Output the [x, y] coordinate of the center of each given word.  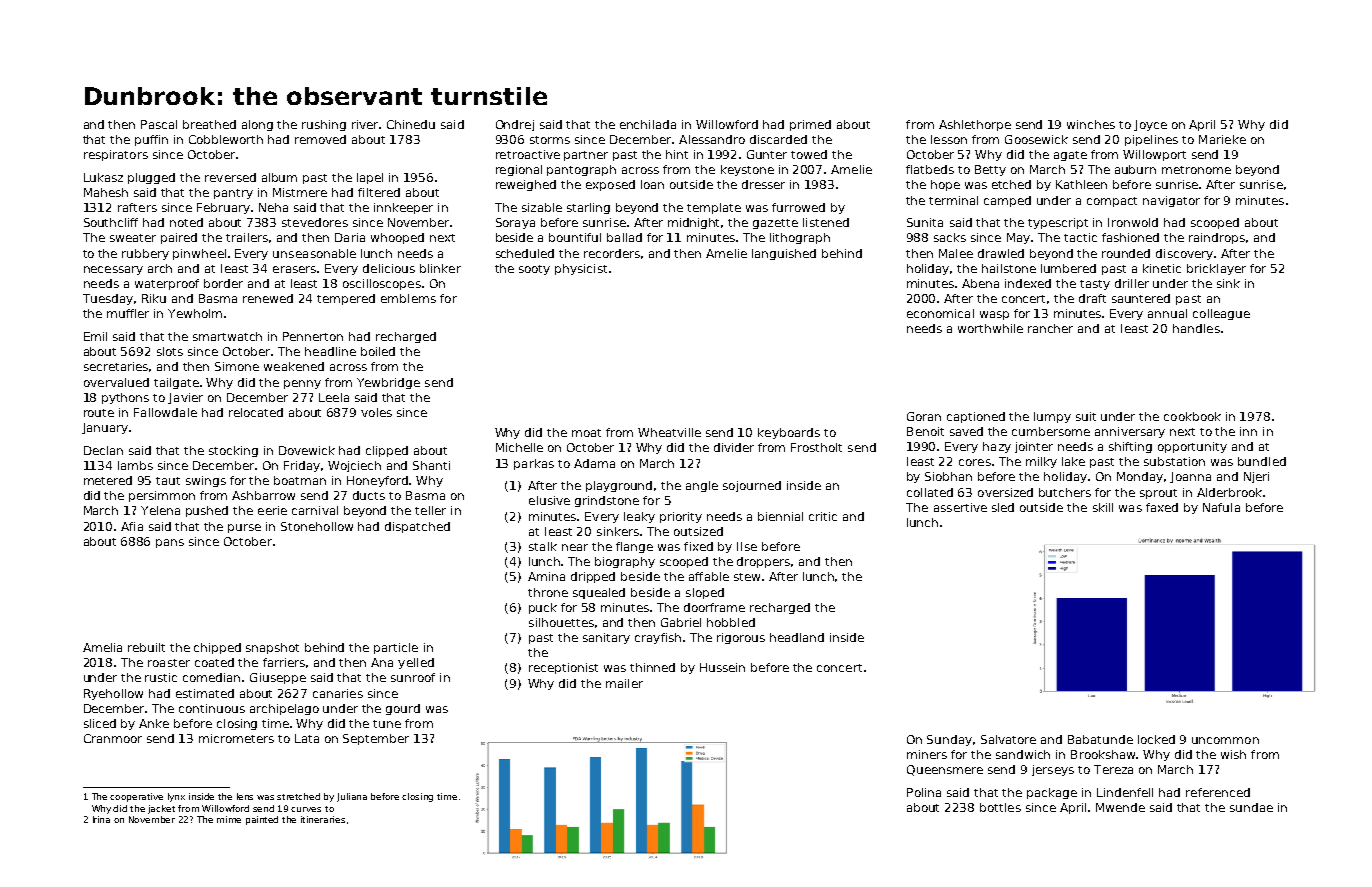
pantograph [581, 170]
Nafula [1221, 507]
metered [108, 480]
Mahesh [106, 192]
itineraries [323, 819]
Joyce [1150, 125]
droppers [763, 562]
